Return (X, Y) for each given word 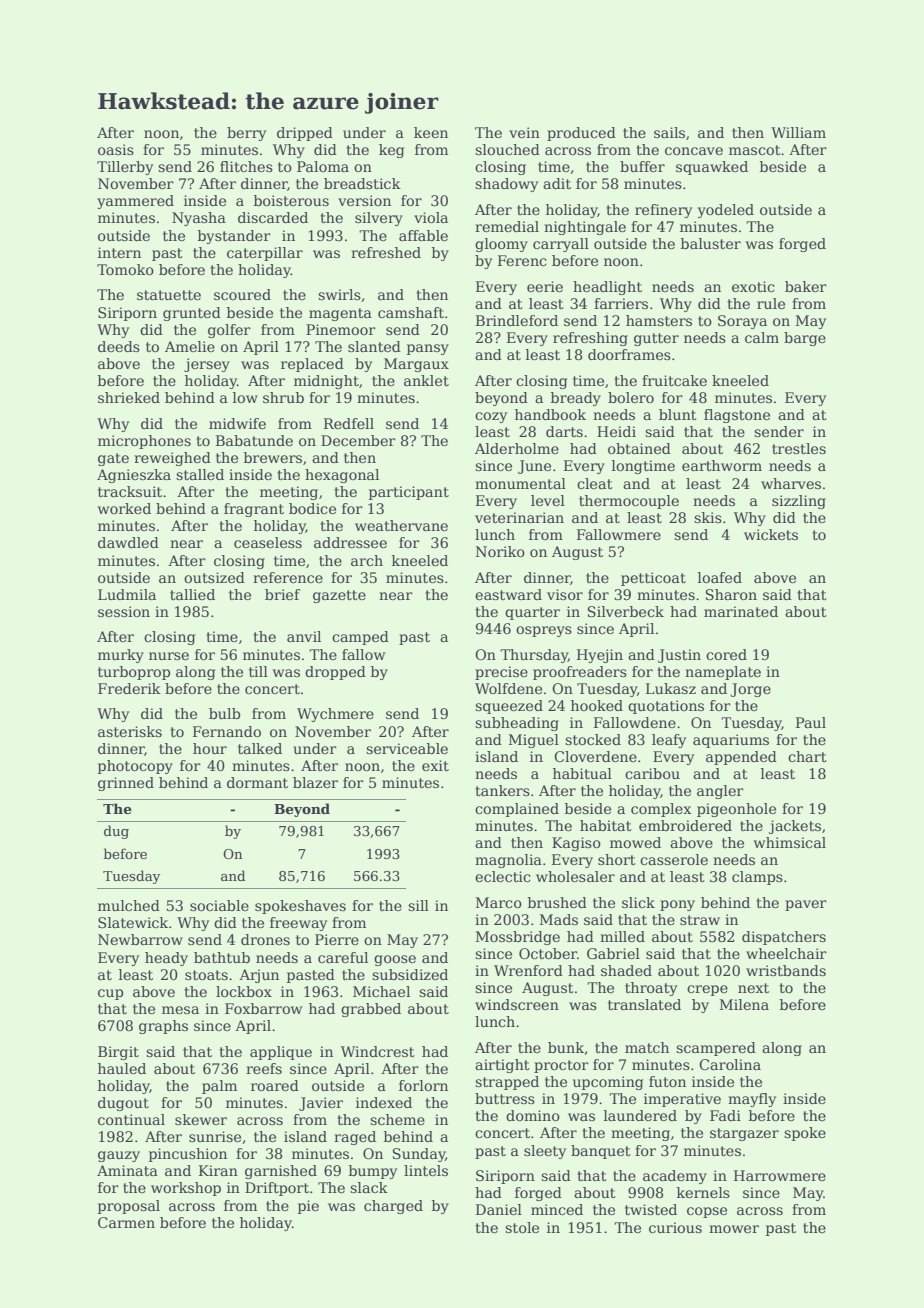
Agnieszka (134, 476)
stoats (206, 975)
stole (522, 1227)
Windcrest (378, 1051)
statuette (169, 295)
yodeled (726, 211)
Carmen (126, 1222)
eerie (545, 286)
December (358, 440)
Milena (744, 1004)
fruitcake (674, 380)
